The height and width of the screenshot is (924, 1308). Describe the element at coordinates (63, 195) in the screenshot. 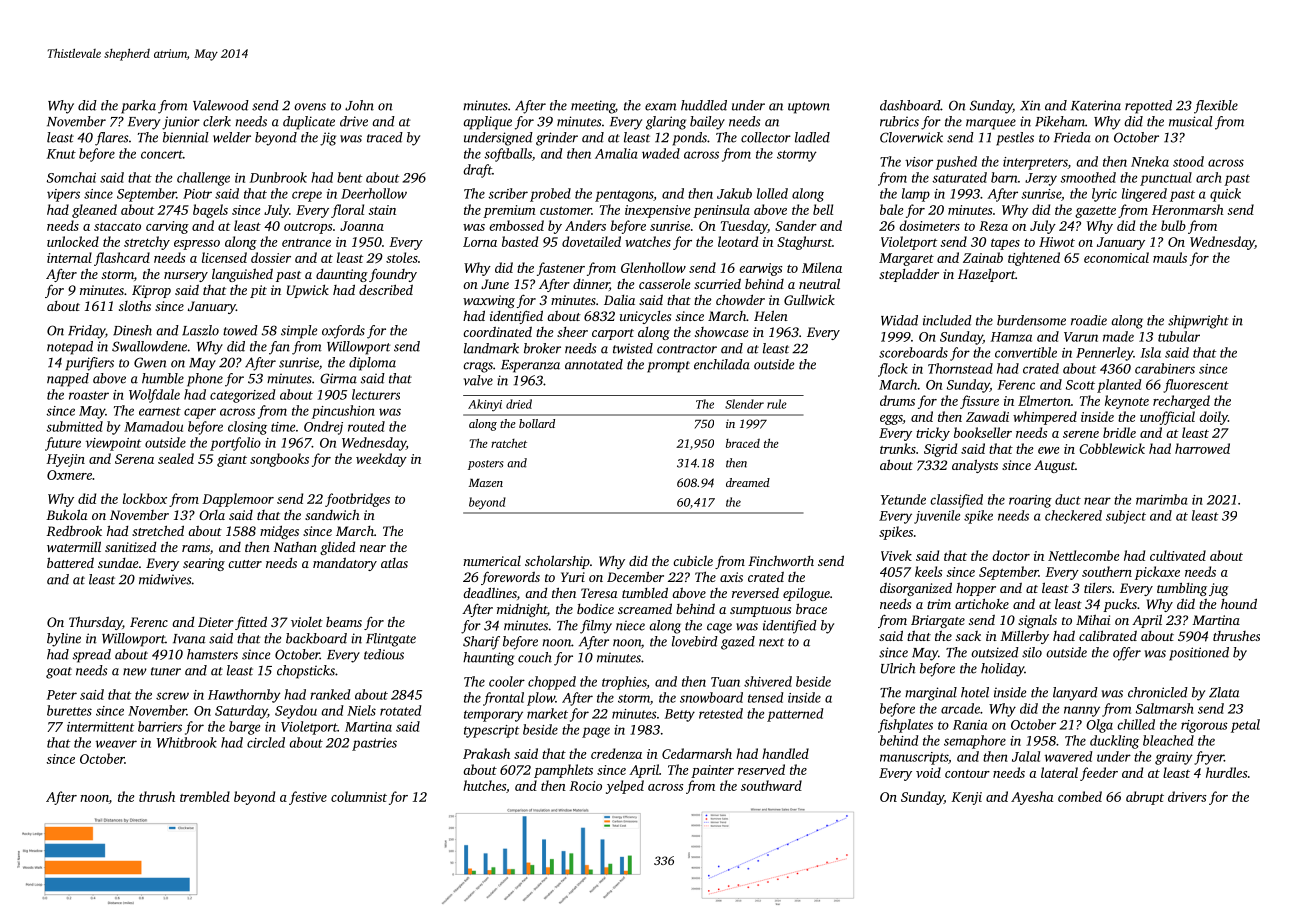

I see `vipers` at that location.
